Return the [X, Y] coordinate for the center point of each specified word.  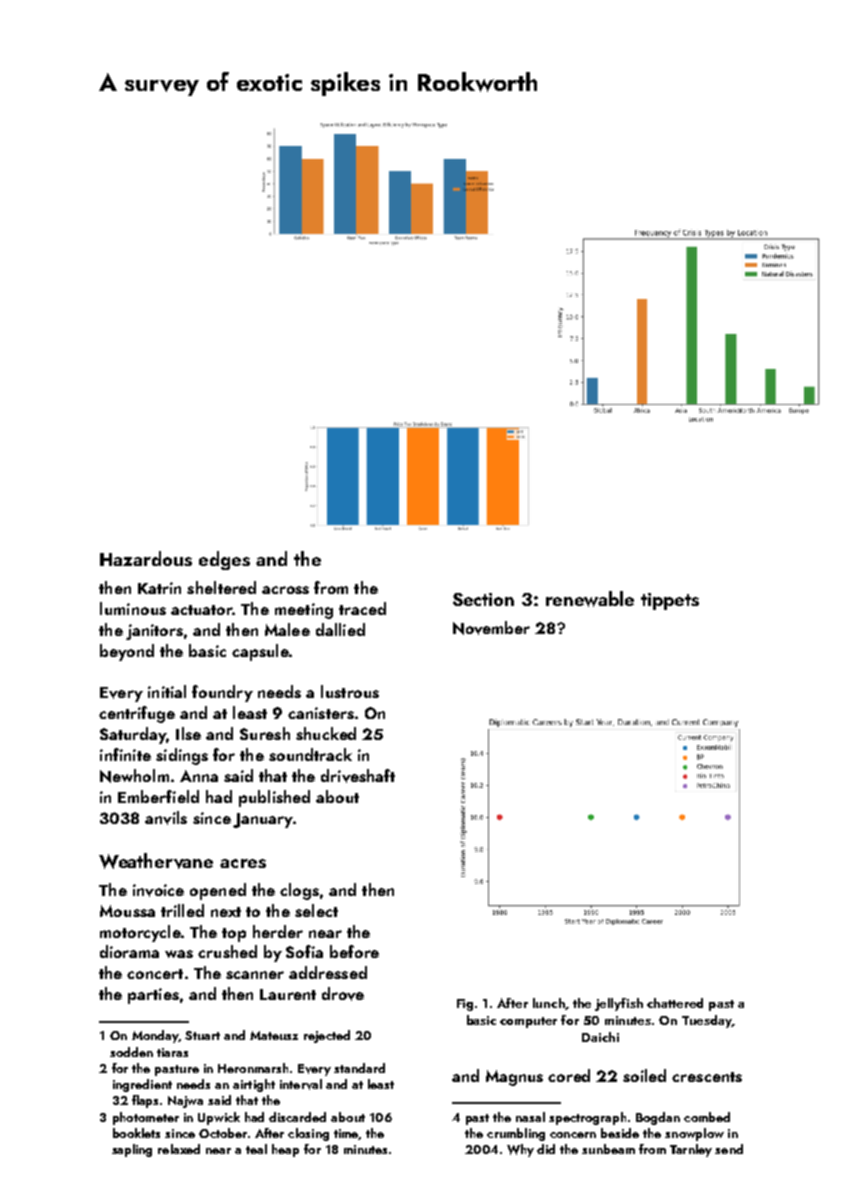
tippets [670, 601]
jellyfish [619, 1004]
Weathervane [156, 861]
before [354, 951]
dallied [340, 629]
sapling [132, 1150]
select [316, 910]
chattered [675, 1003]
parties [153, 996]
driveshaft [358, 776]
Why [520, 1150]
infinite [125, 754]
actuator [201, 610]
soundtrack [310, 754]
